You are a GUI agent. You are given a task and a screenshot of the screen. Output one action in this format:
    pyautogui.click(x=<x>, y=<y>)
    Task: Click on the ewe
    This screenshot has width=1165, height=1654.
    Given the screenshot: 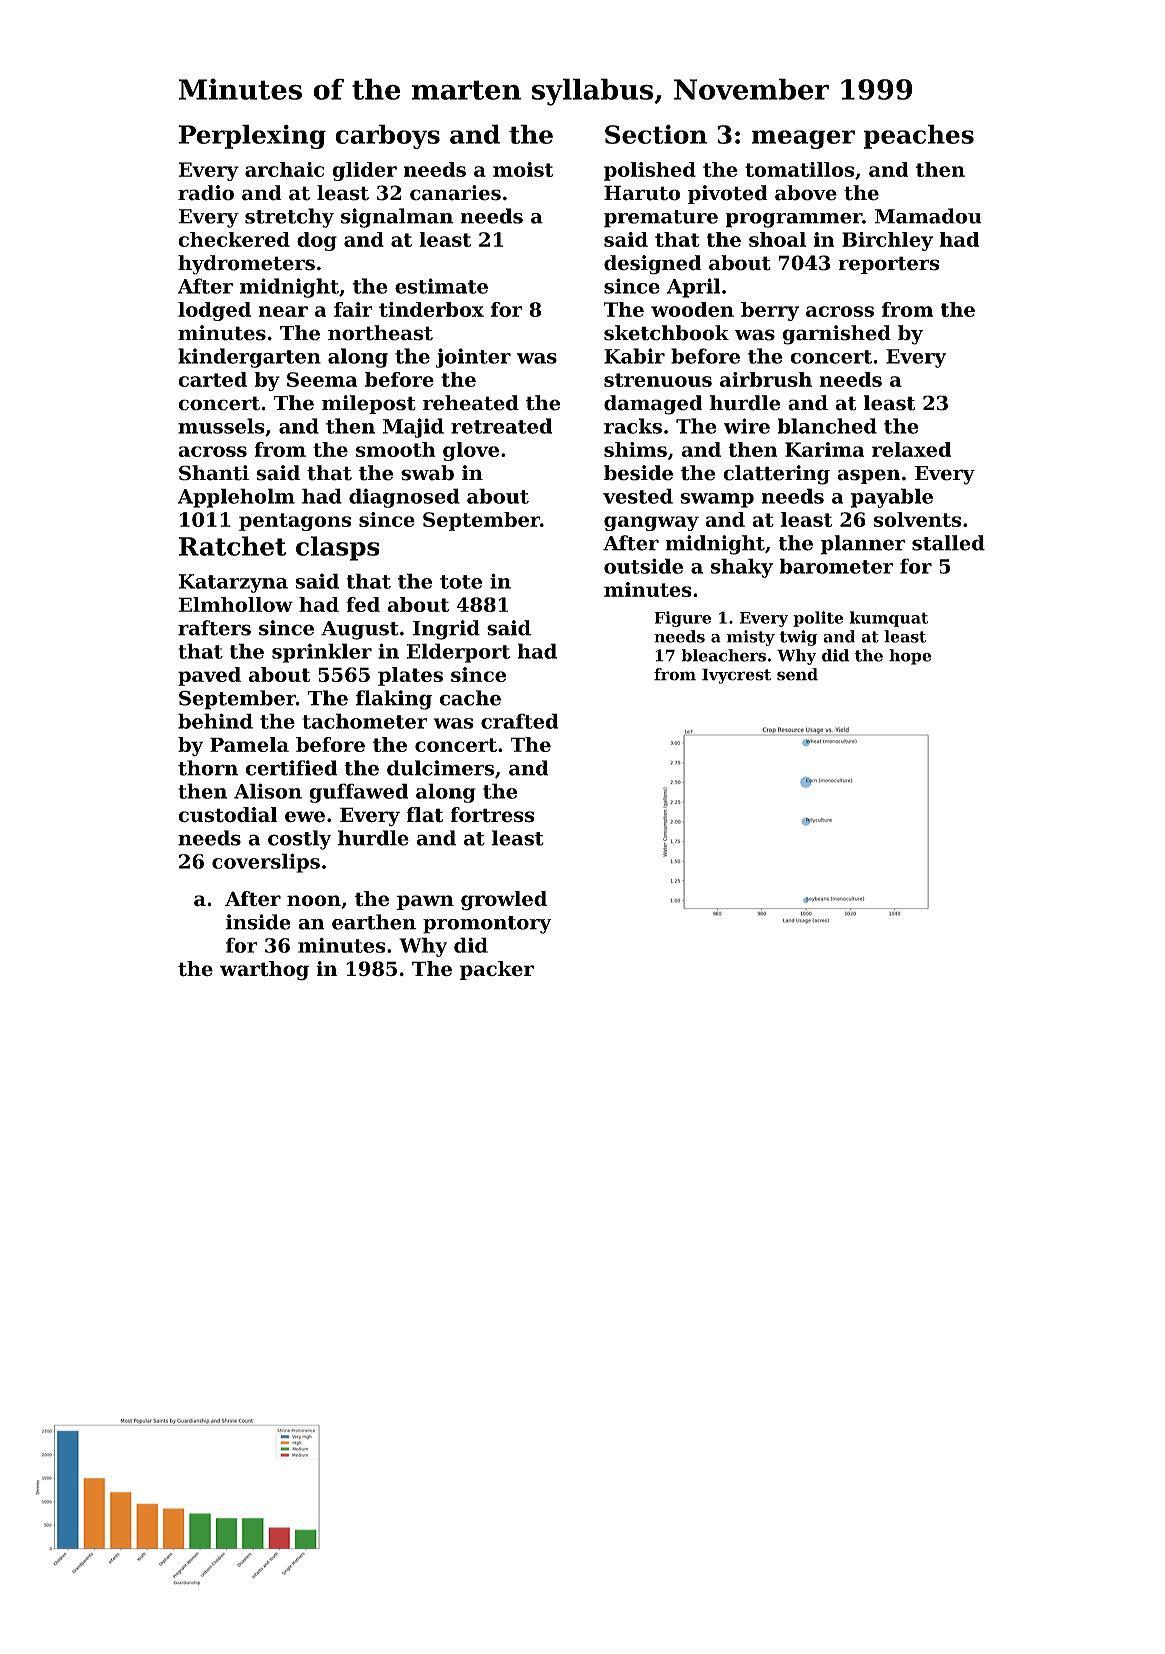 What is the action you would take?
    pyautogui.click(x=305, y=817)
